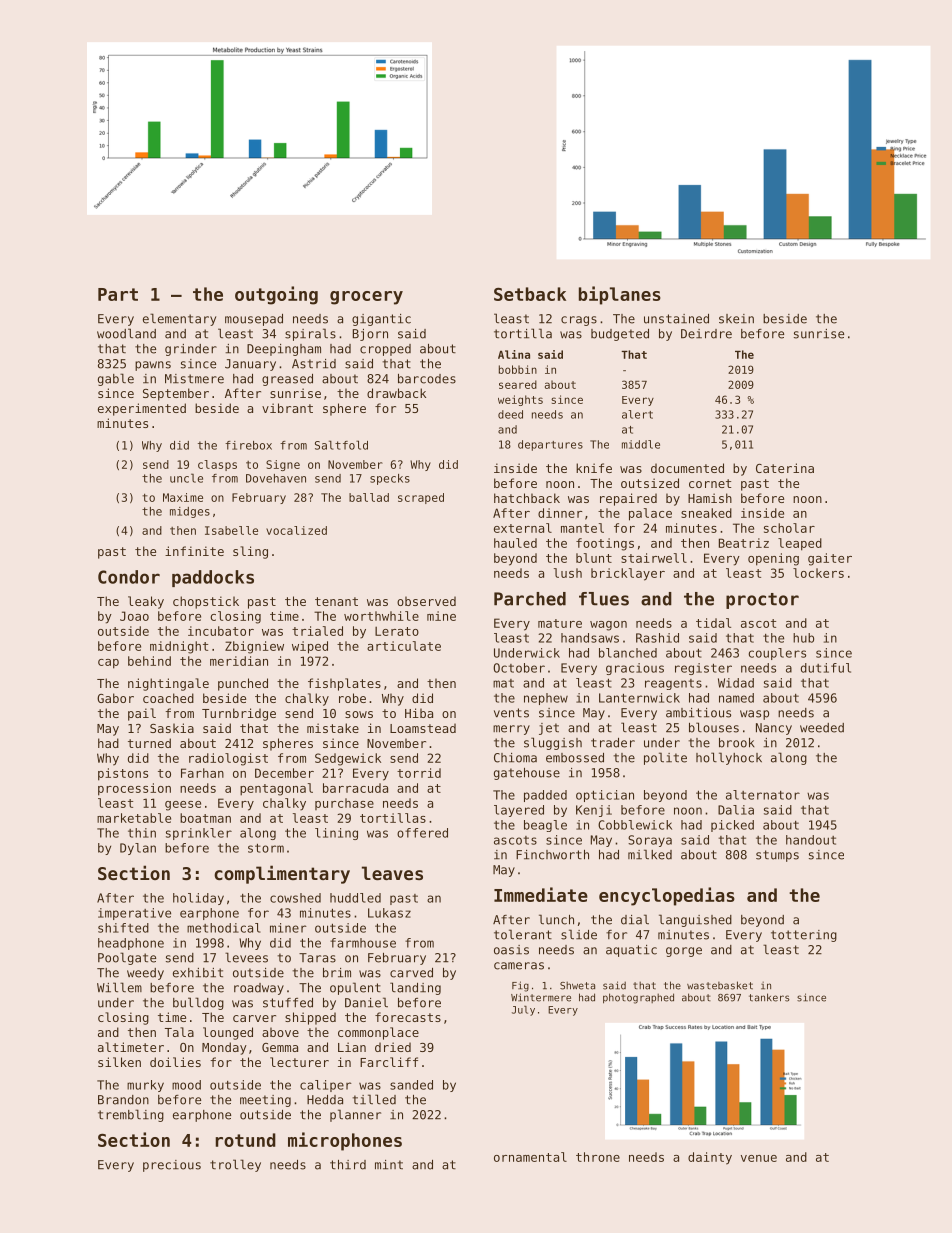 The height and width of the screenshot is (1233, 952). What do you see at coordinates (519, 811) in the screenshot?
I see `layered` at bounding box center [519, 811].
